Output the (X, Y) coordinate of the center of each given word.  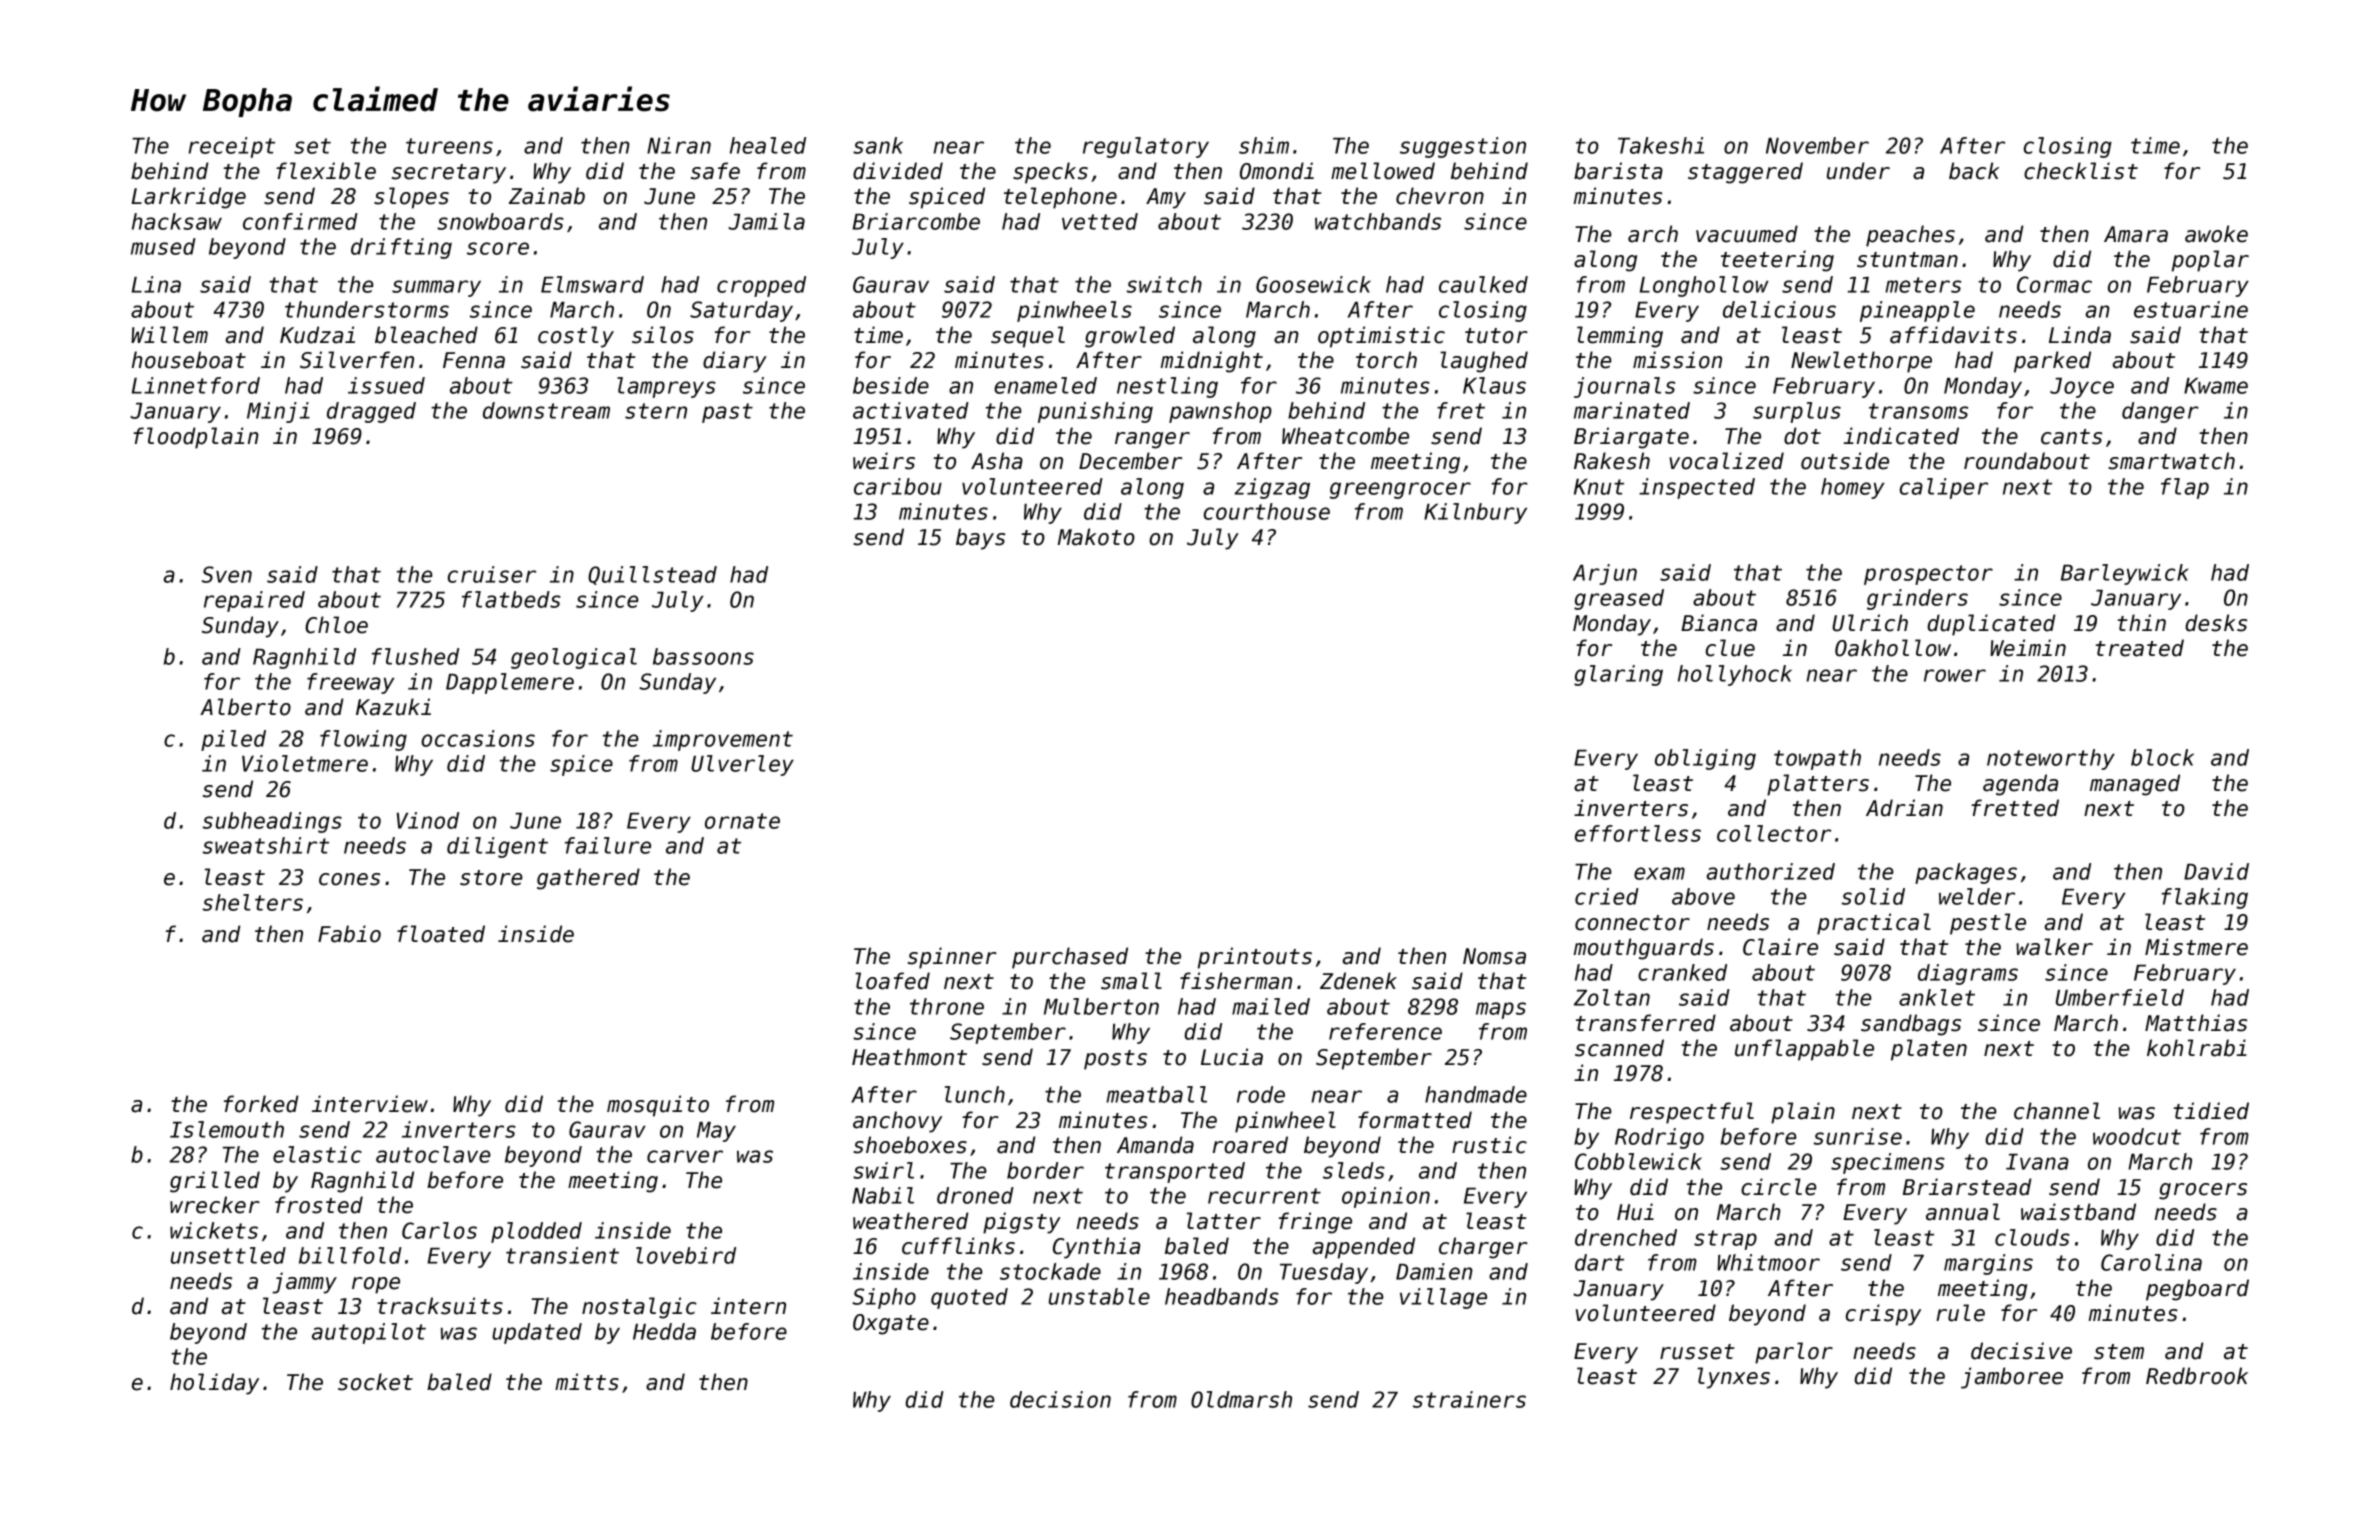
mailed (1271, 1006)
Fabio (349, 934)
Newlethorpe (1861, 362)
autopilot (369, 1333)
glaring (1618, 675)
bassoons (703, 656)
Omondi (1277, 171)
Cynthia (1096, 1248)
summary (436, 288)
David (2216, 871)
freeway (351, 683)
